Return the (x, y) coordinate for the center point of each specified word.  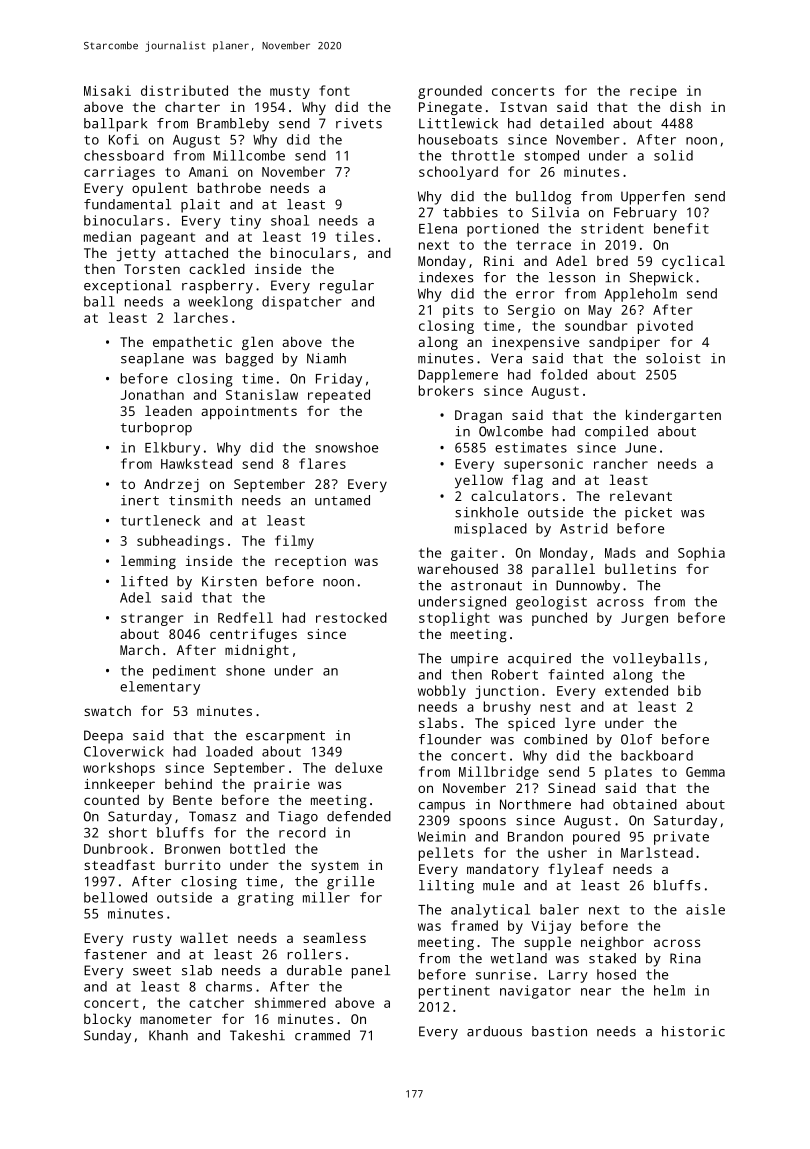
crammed (322, 1035)
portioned (503, 230)
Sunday (107, 1037)
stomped (551, 157)
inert (140, 500)
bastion (559, 1031)
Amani (208, 171)
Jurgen (644, 619)
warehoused (458, 569)
